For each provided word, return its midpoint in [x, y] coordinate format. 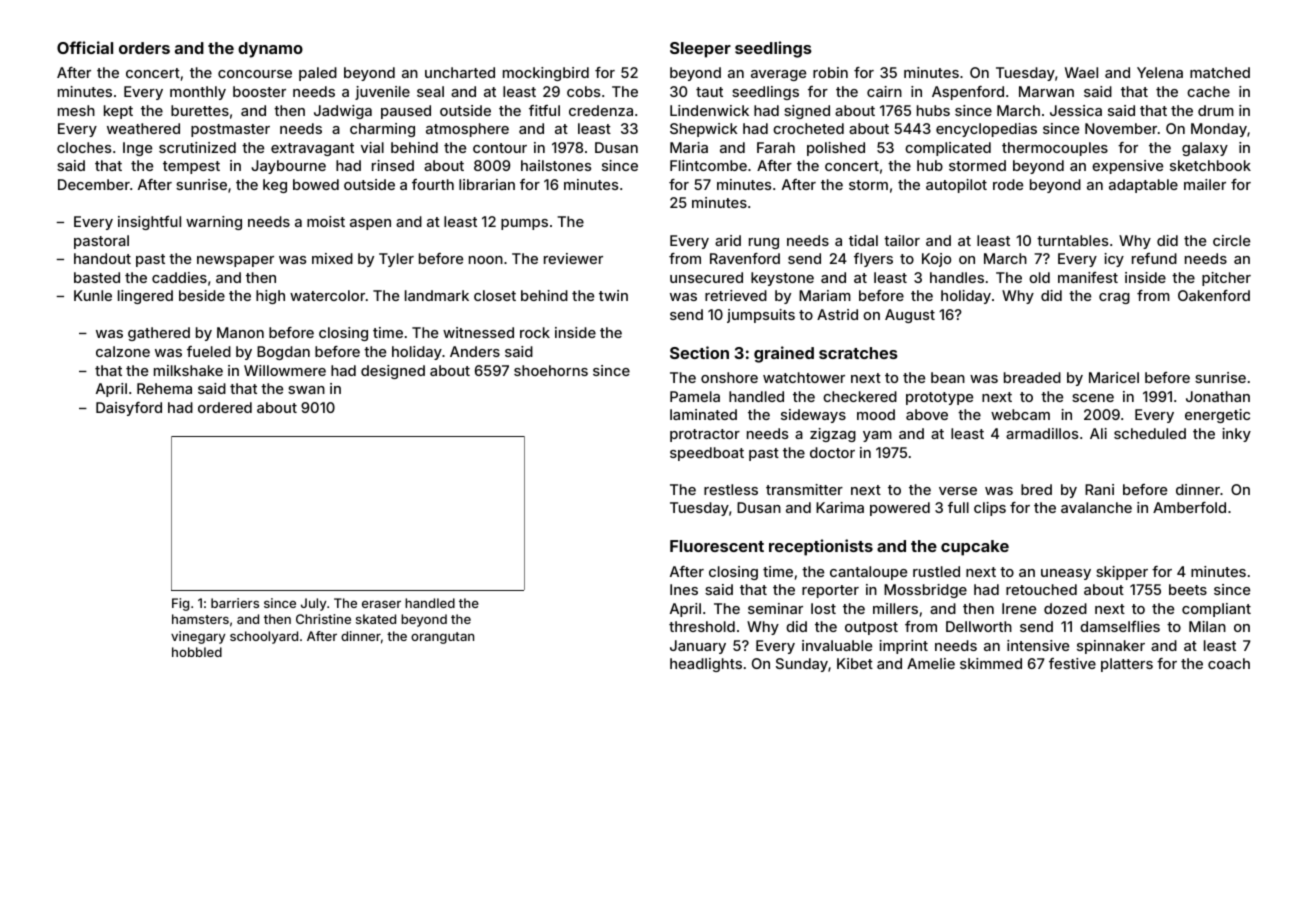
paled [318, 74]
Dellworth [979, 626]
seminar [775, 608]
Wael [1081, 72]
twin [613, 295]
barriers [235, 603]
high [270, 297]
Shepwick [703, 130]
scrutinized [197, 147]
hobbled [197, 652]
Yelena [1160, 72]
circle [1231, 240]
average [778, 75]
